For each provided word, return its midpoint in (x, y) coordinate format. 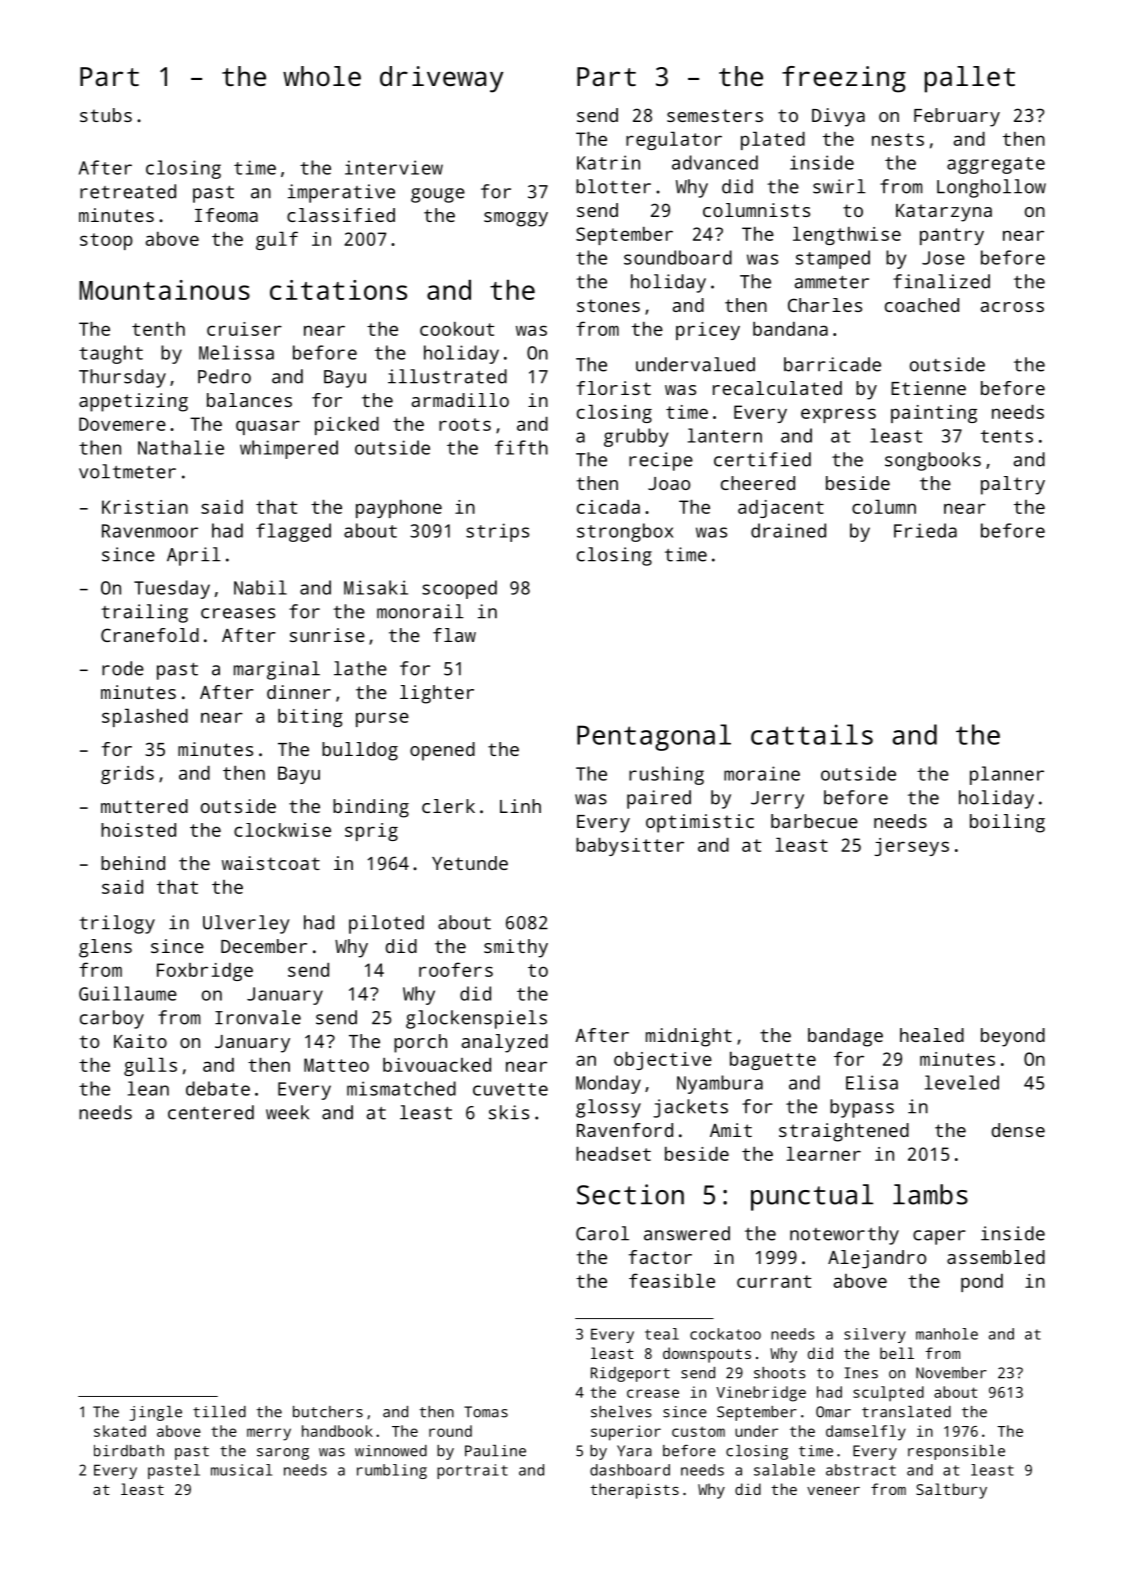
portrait (472, 1471)
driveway (441, 79)
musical (241, 1470)
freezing (844, 79)
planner (1007, 775)
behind (133, 863)
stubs (106, 115)
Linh (520, 806)
